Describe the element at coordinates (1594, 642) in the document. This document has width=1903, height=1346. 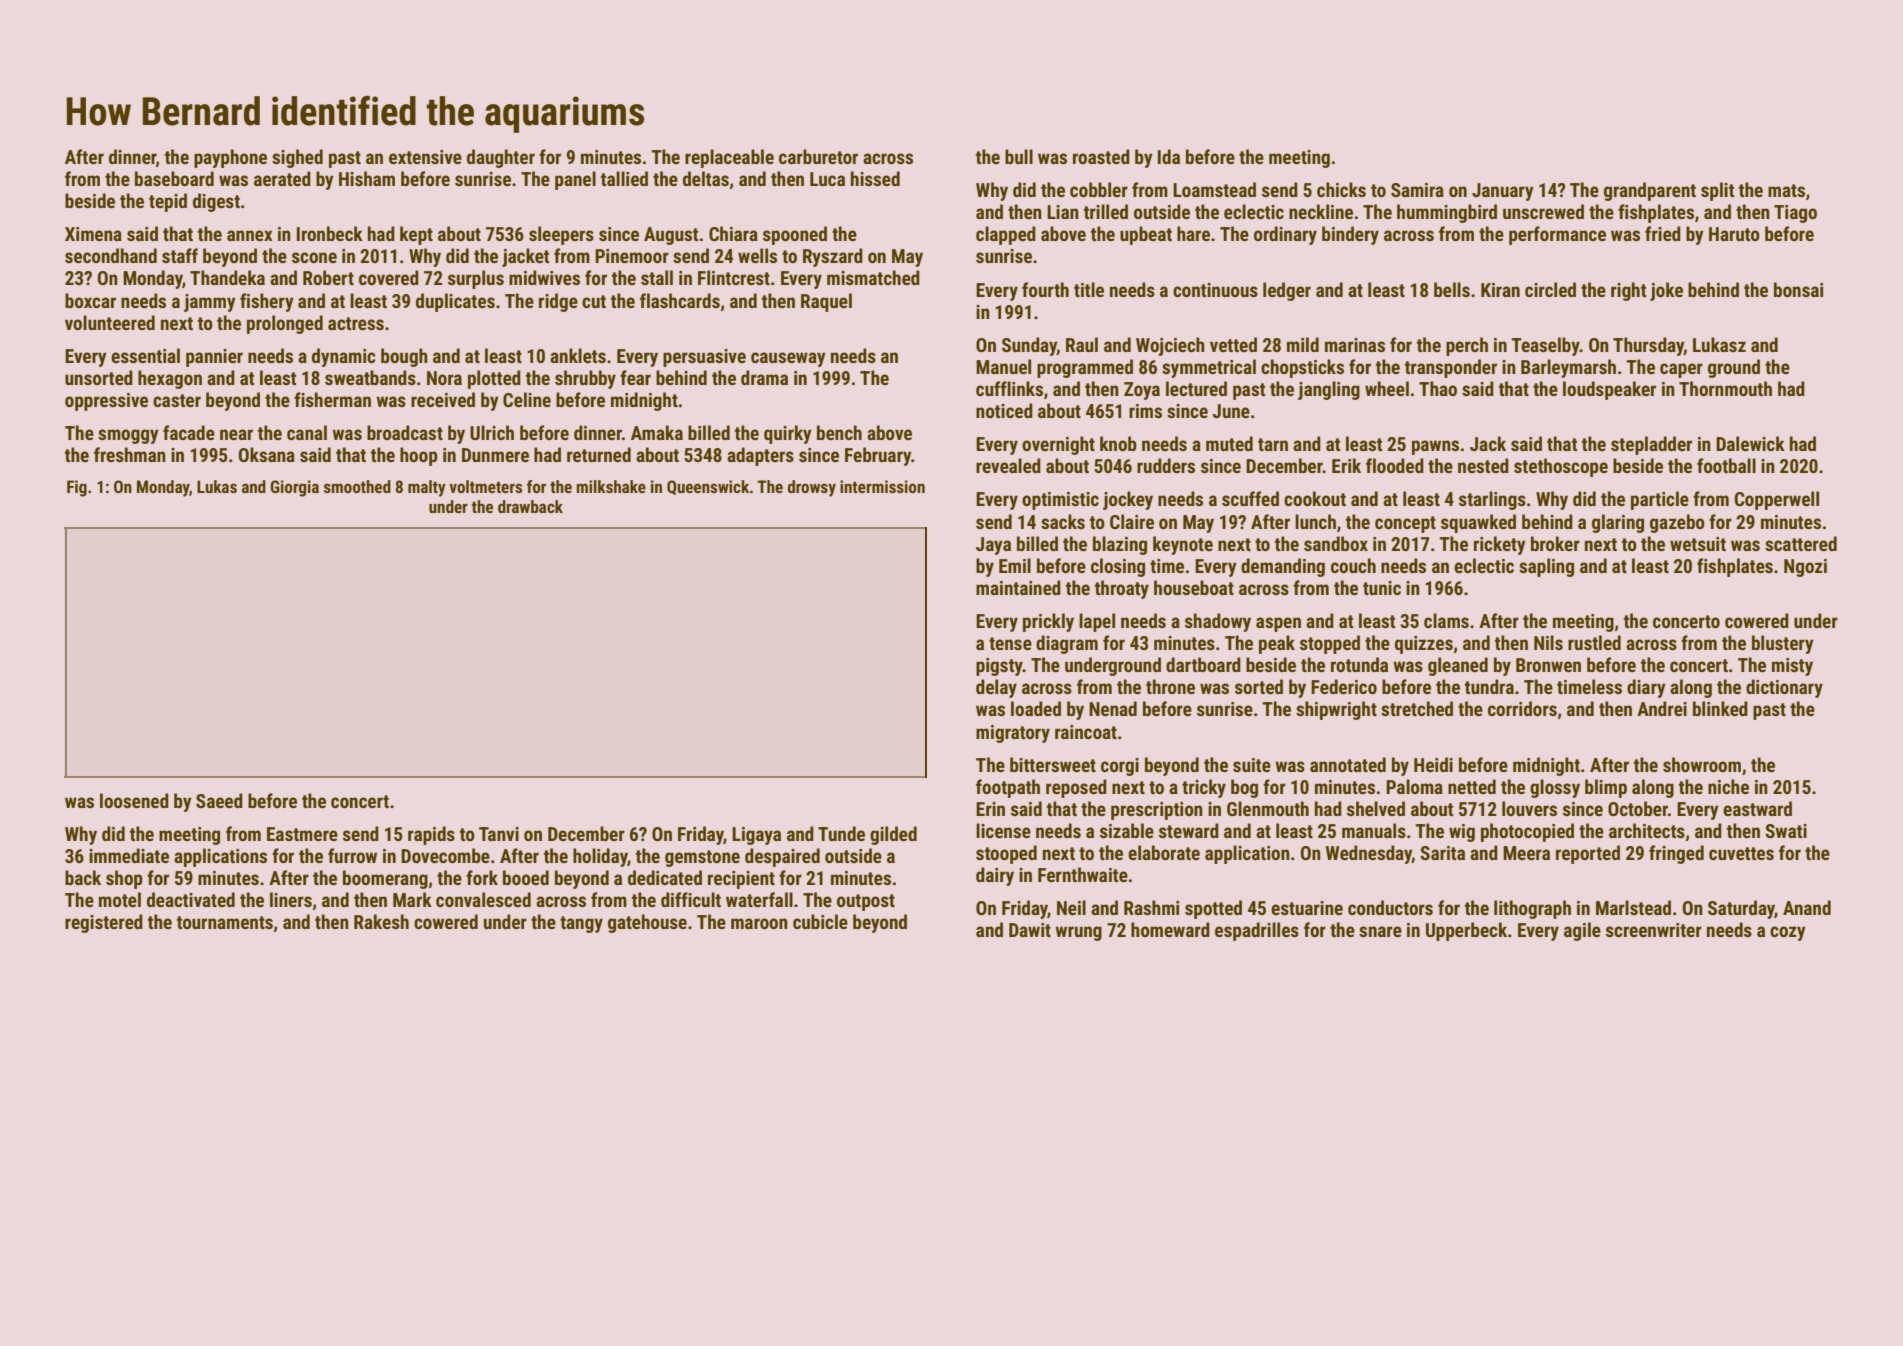
I see `rustled` at that location.
